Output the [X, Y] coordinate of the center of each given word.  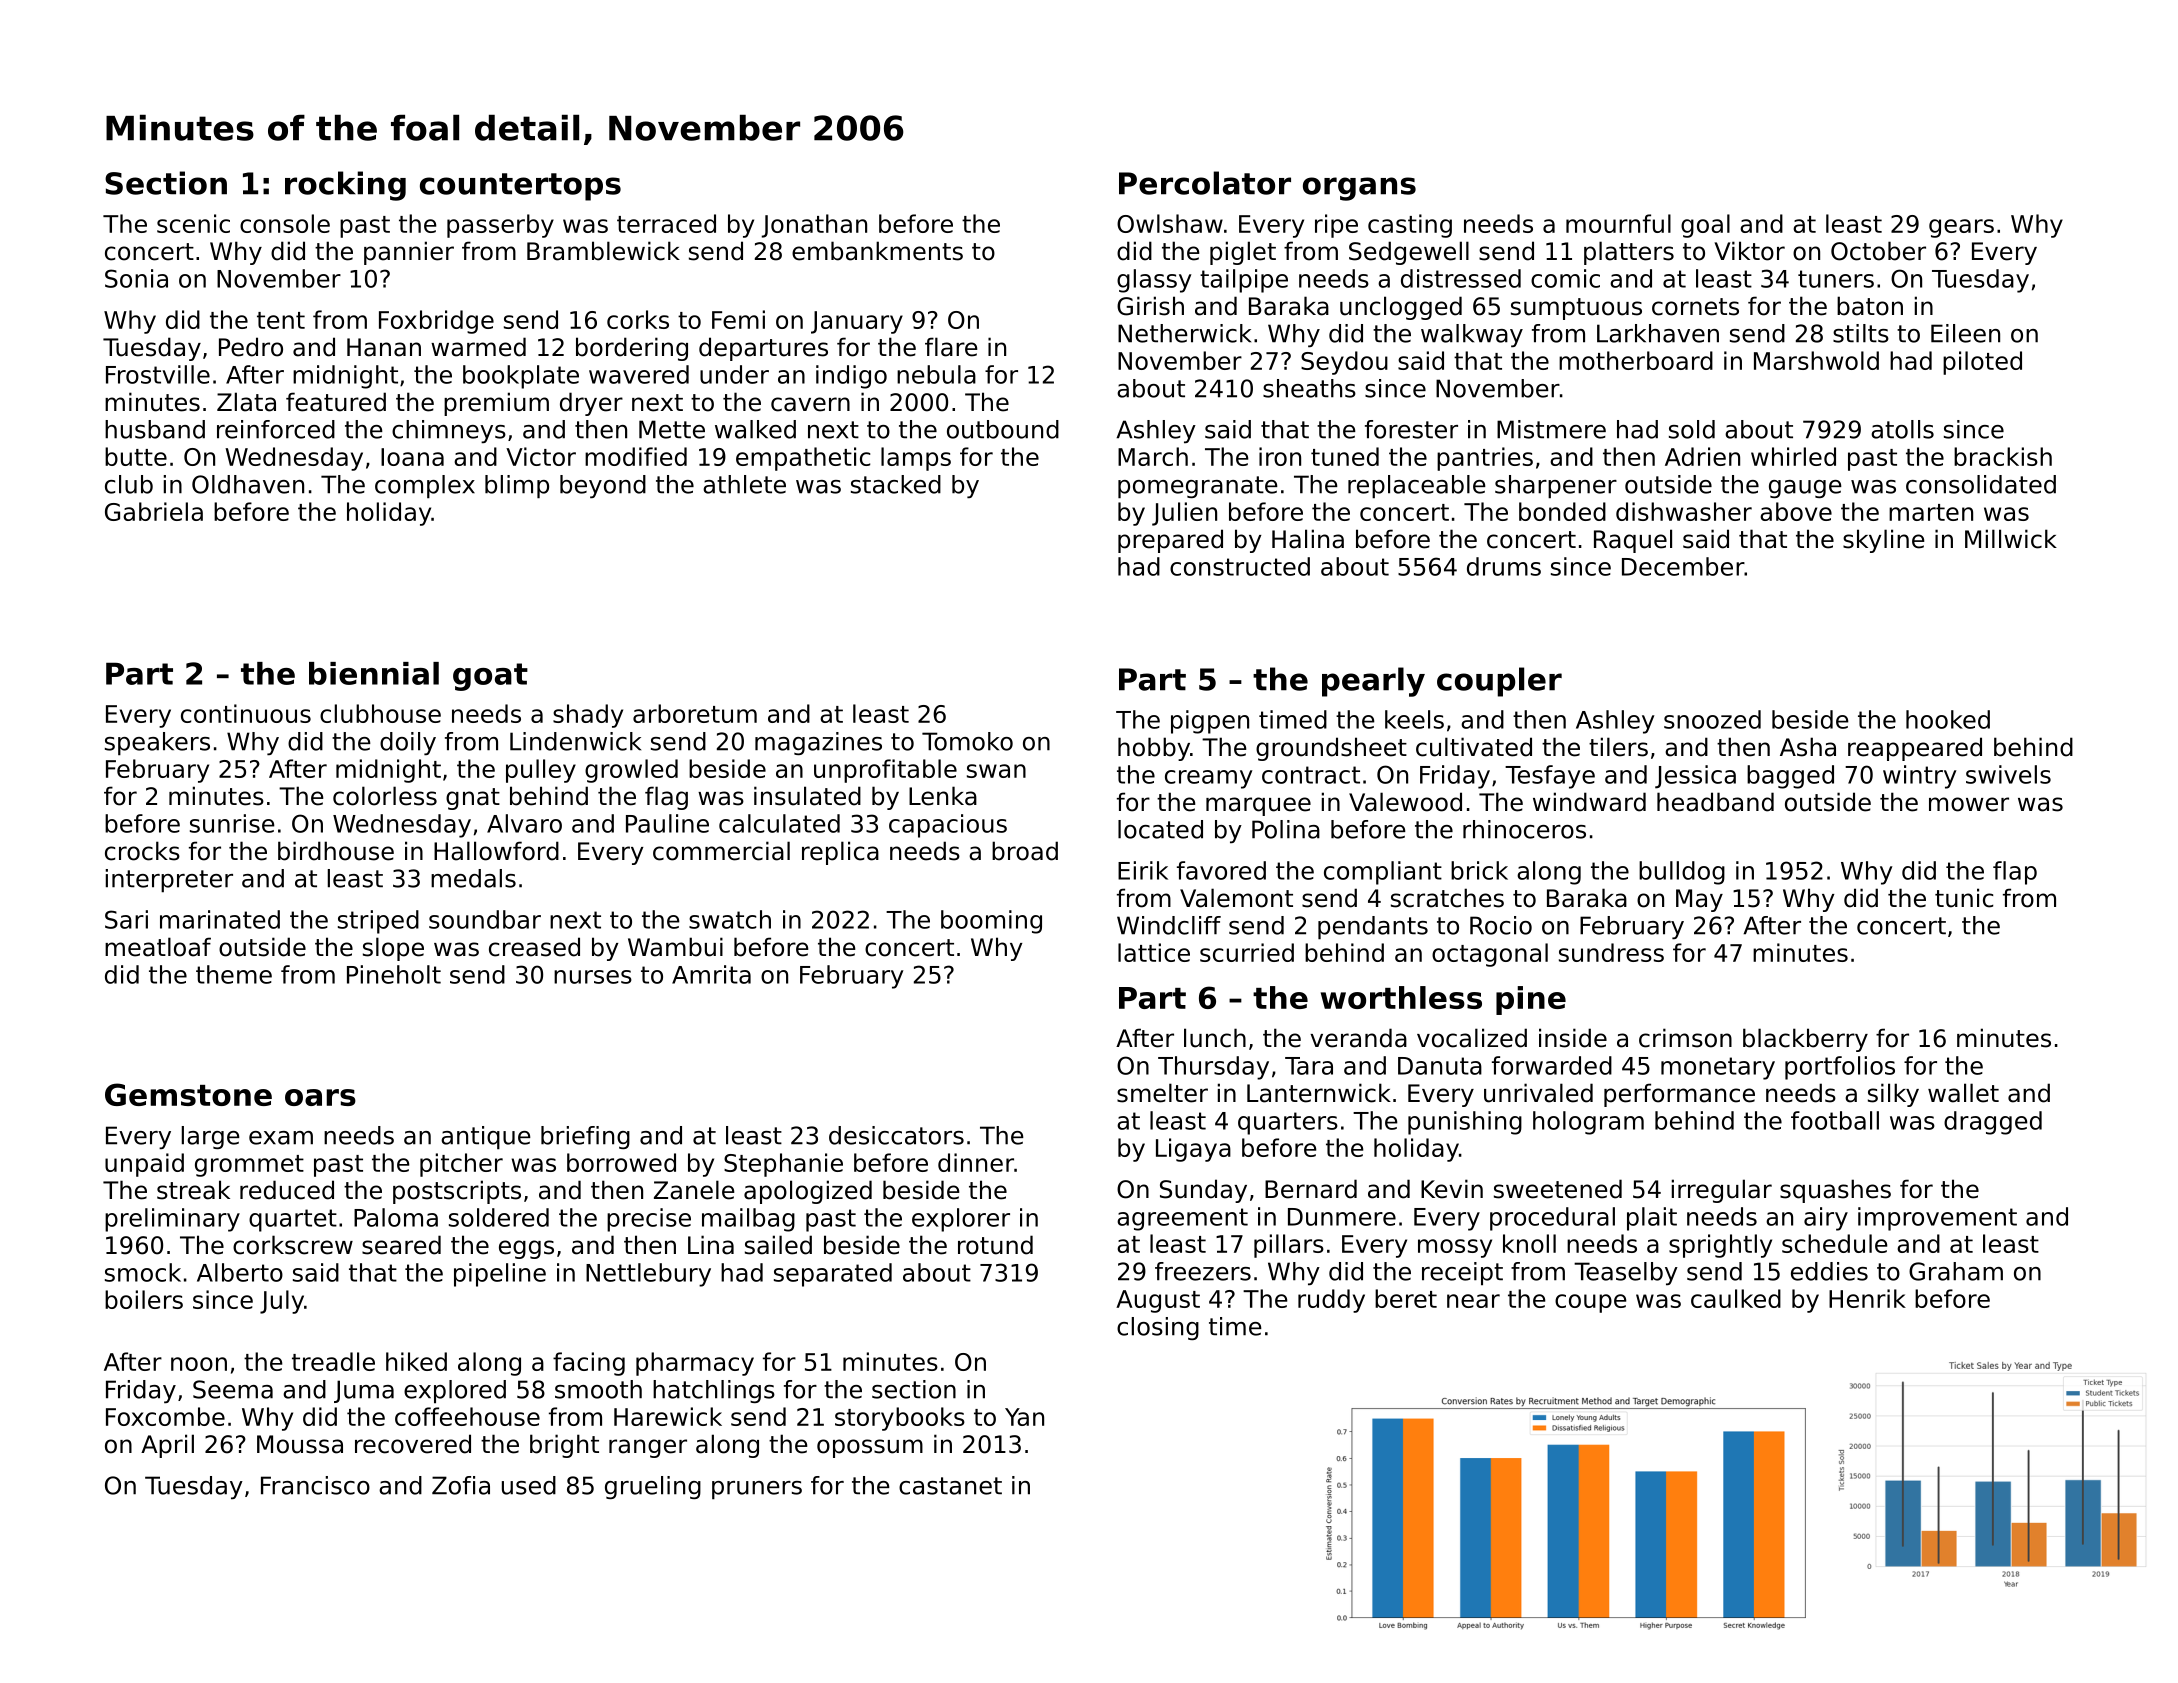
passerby [500, 226]
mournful [1618, 223]
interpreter [169, 881]
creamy [1209, 779]
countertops [520, 187]
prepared [1170, 541]
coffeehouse [467, 1416]
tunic [1964, 898]
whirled [1793, 456]
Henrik [1867, 1298]
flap [2015, 873]
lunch [1215, 1038]
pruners [757, 1490]
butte [136, 456]
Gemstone [188, 1094]
